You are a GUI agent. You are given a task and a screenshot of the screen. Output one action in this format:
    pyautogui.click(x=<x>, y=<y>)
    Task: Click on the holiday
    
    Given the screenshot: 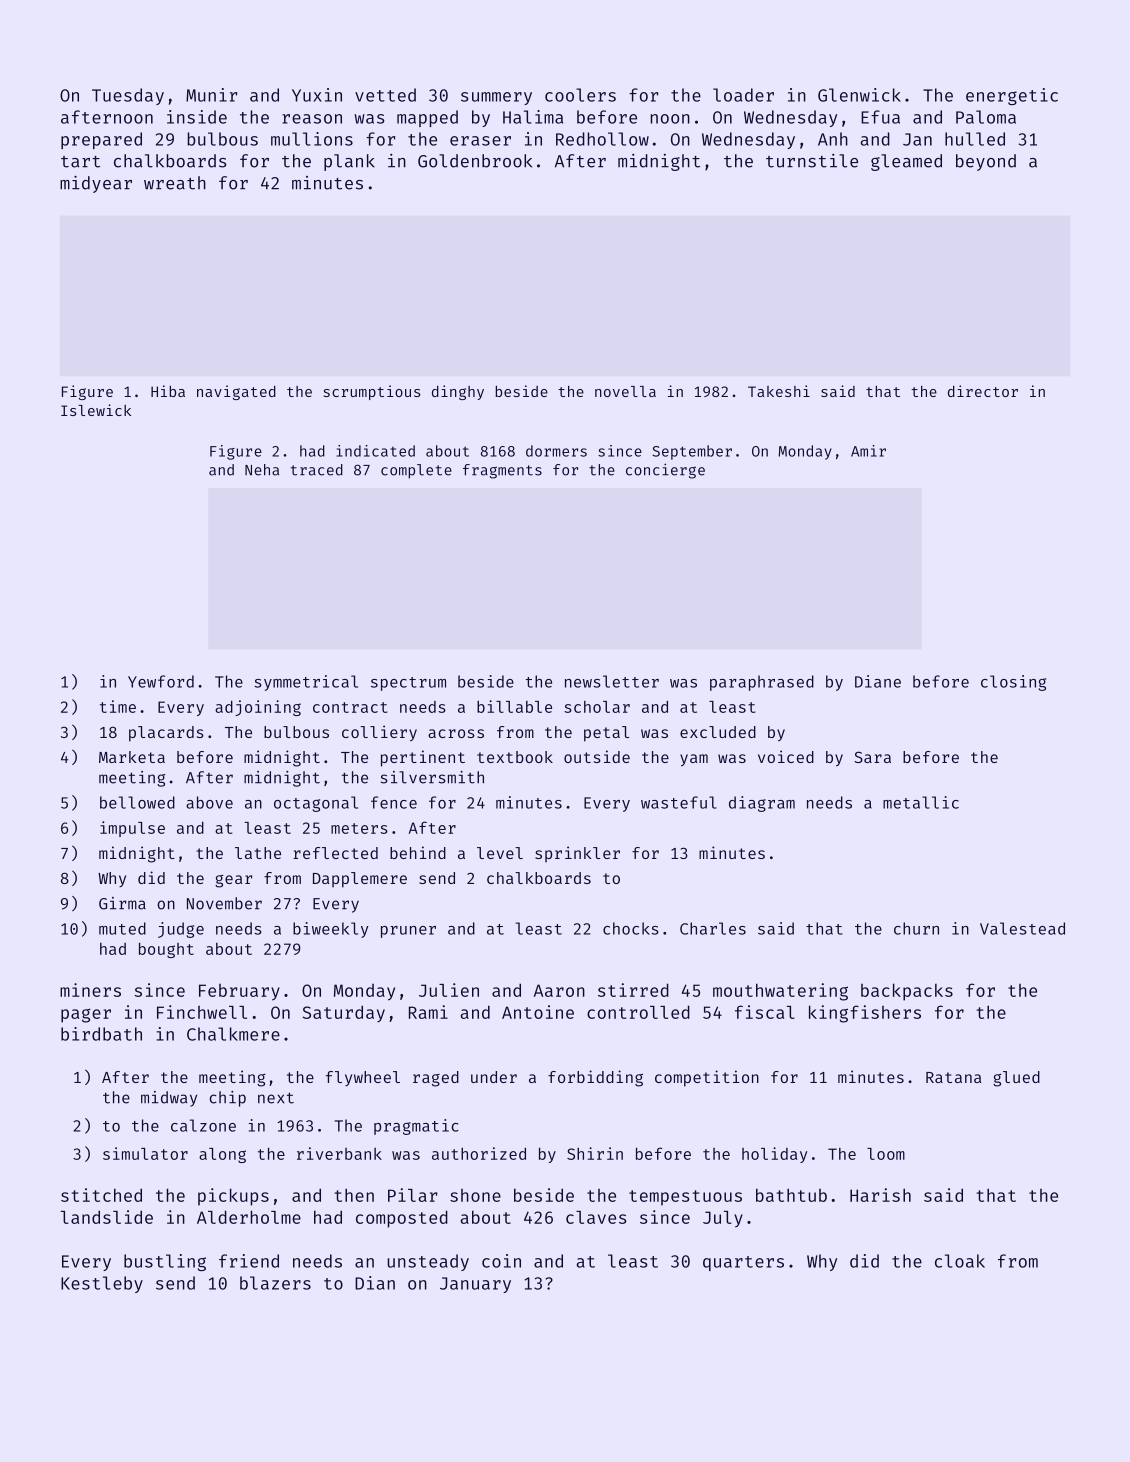 What is the action you would take?
    pyautogui.click(x=774, y=1155)
